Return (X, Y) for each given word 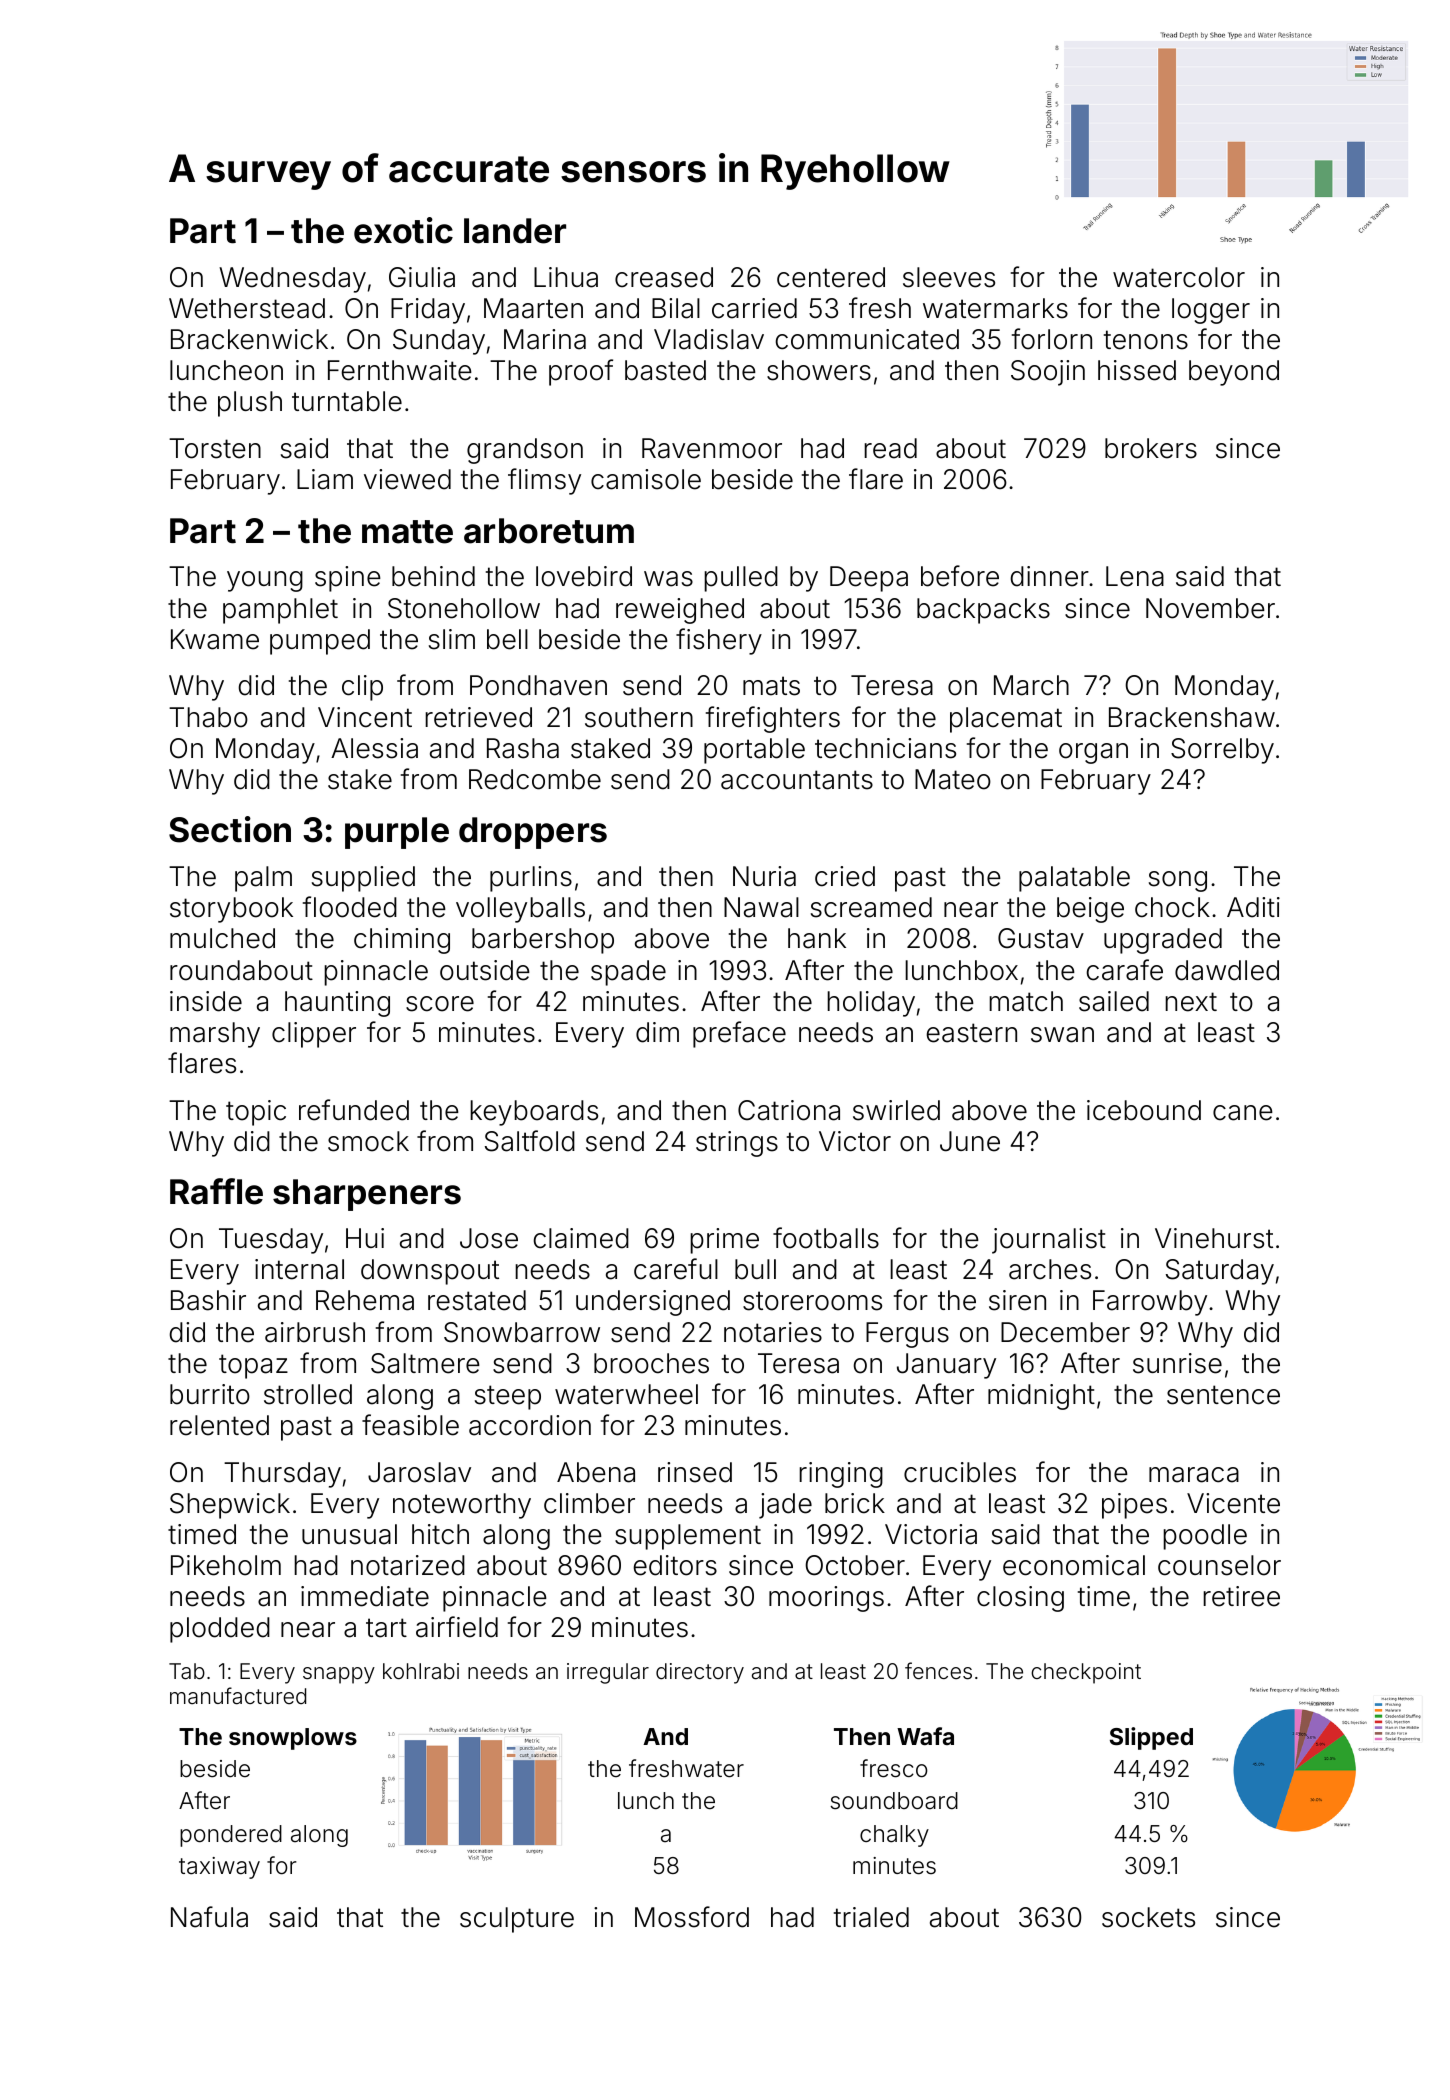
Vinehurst (1214, 1238)
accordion (530, 1425)
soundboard (894, 1801)
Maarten (533, 308)
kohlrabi (421, 1671)
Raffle (216, 1191)
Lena (1135, 576)
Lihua (566, 277)
